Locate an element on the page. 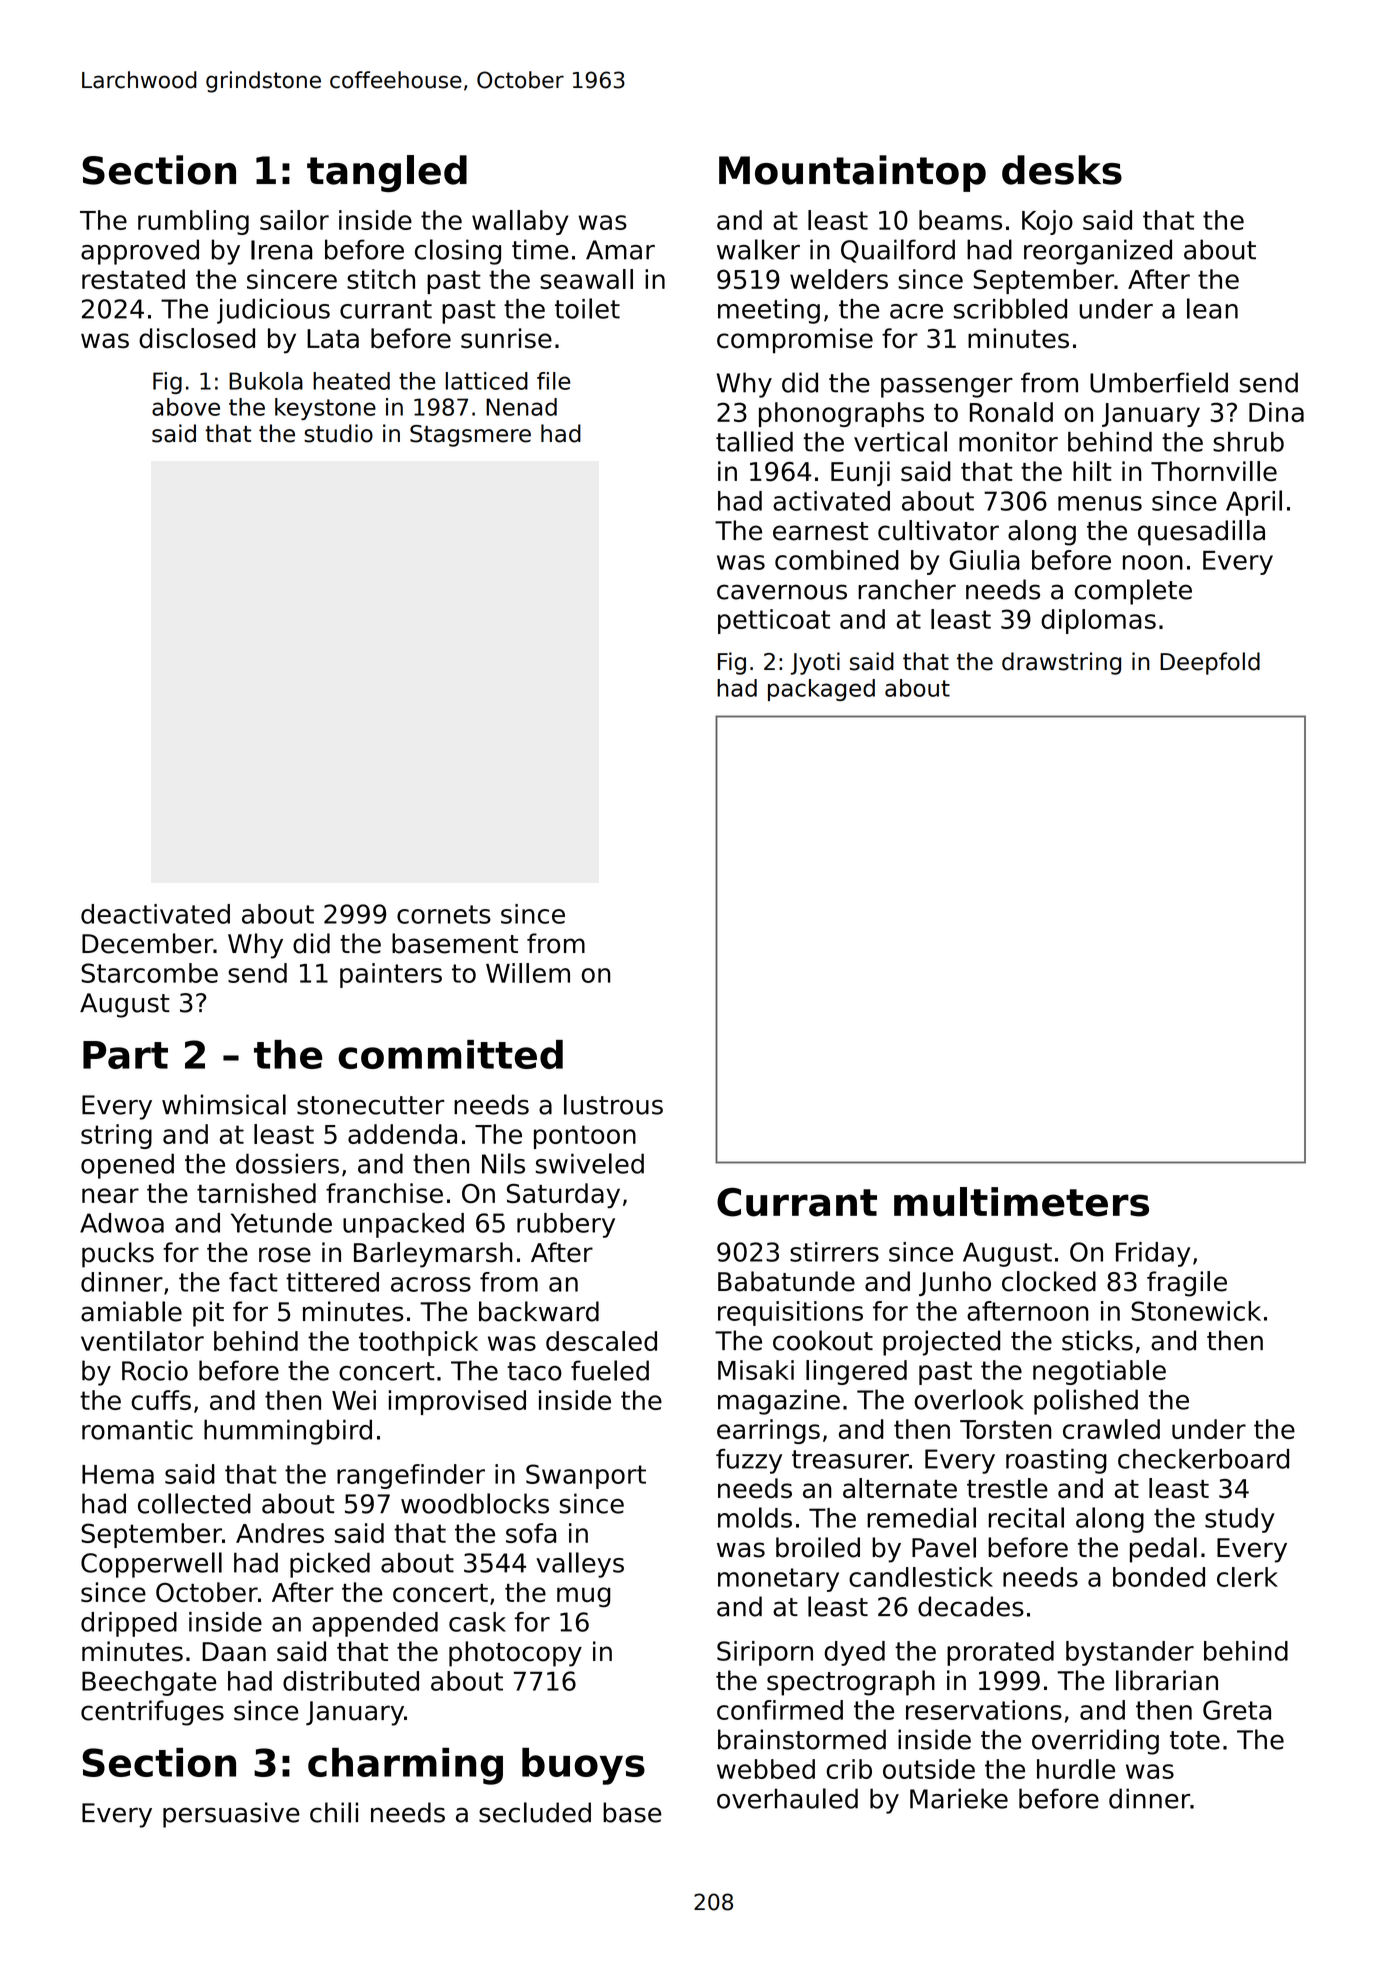  tangled is located at coordinates (387, 173).
